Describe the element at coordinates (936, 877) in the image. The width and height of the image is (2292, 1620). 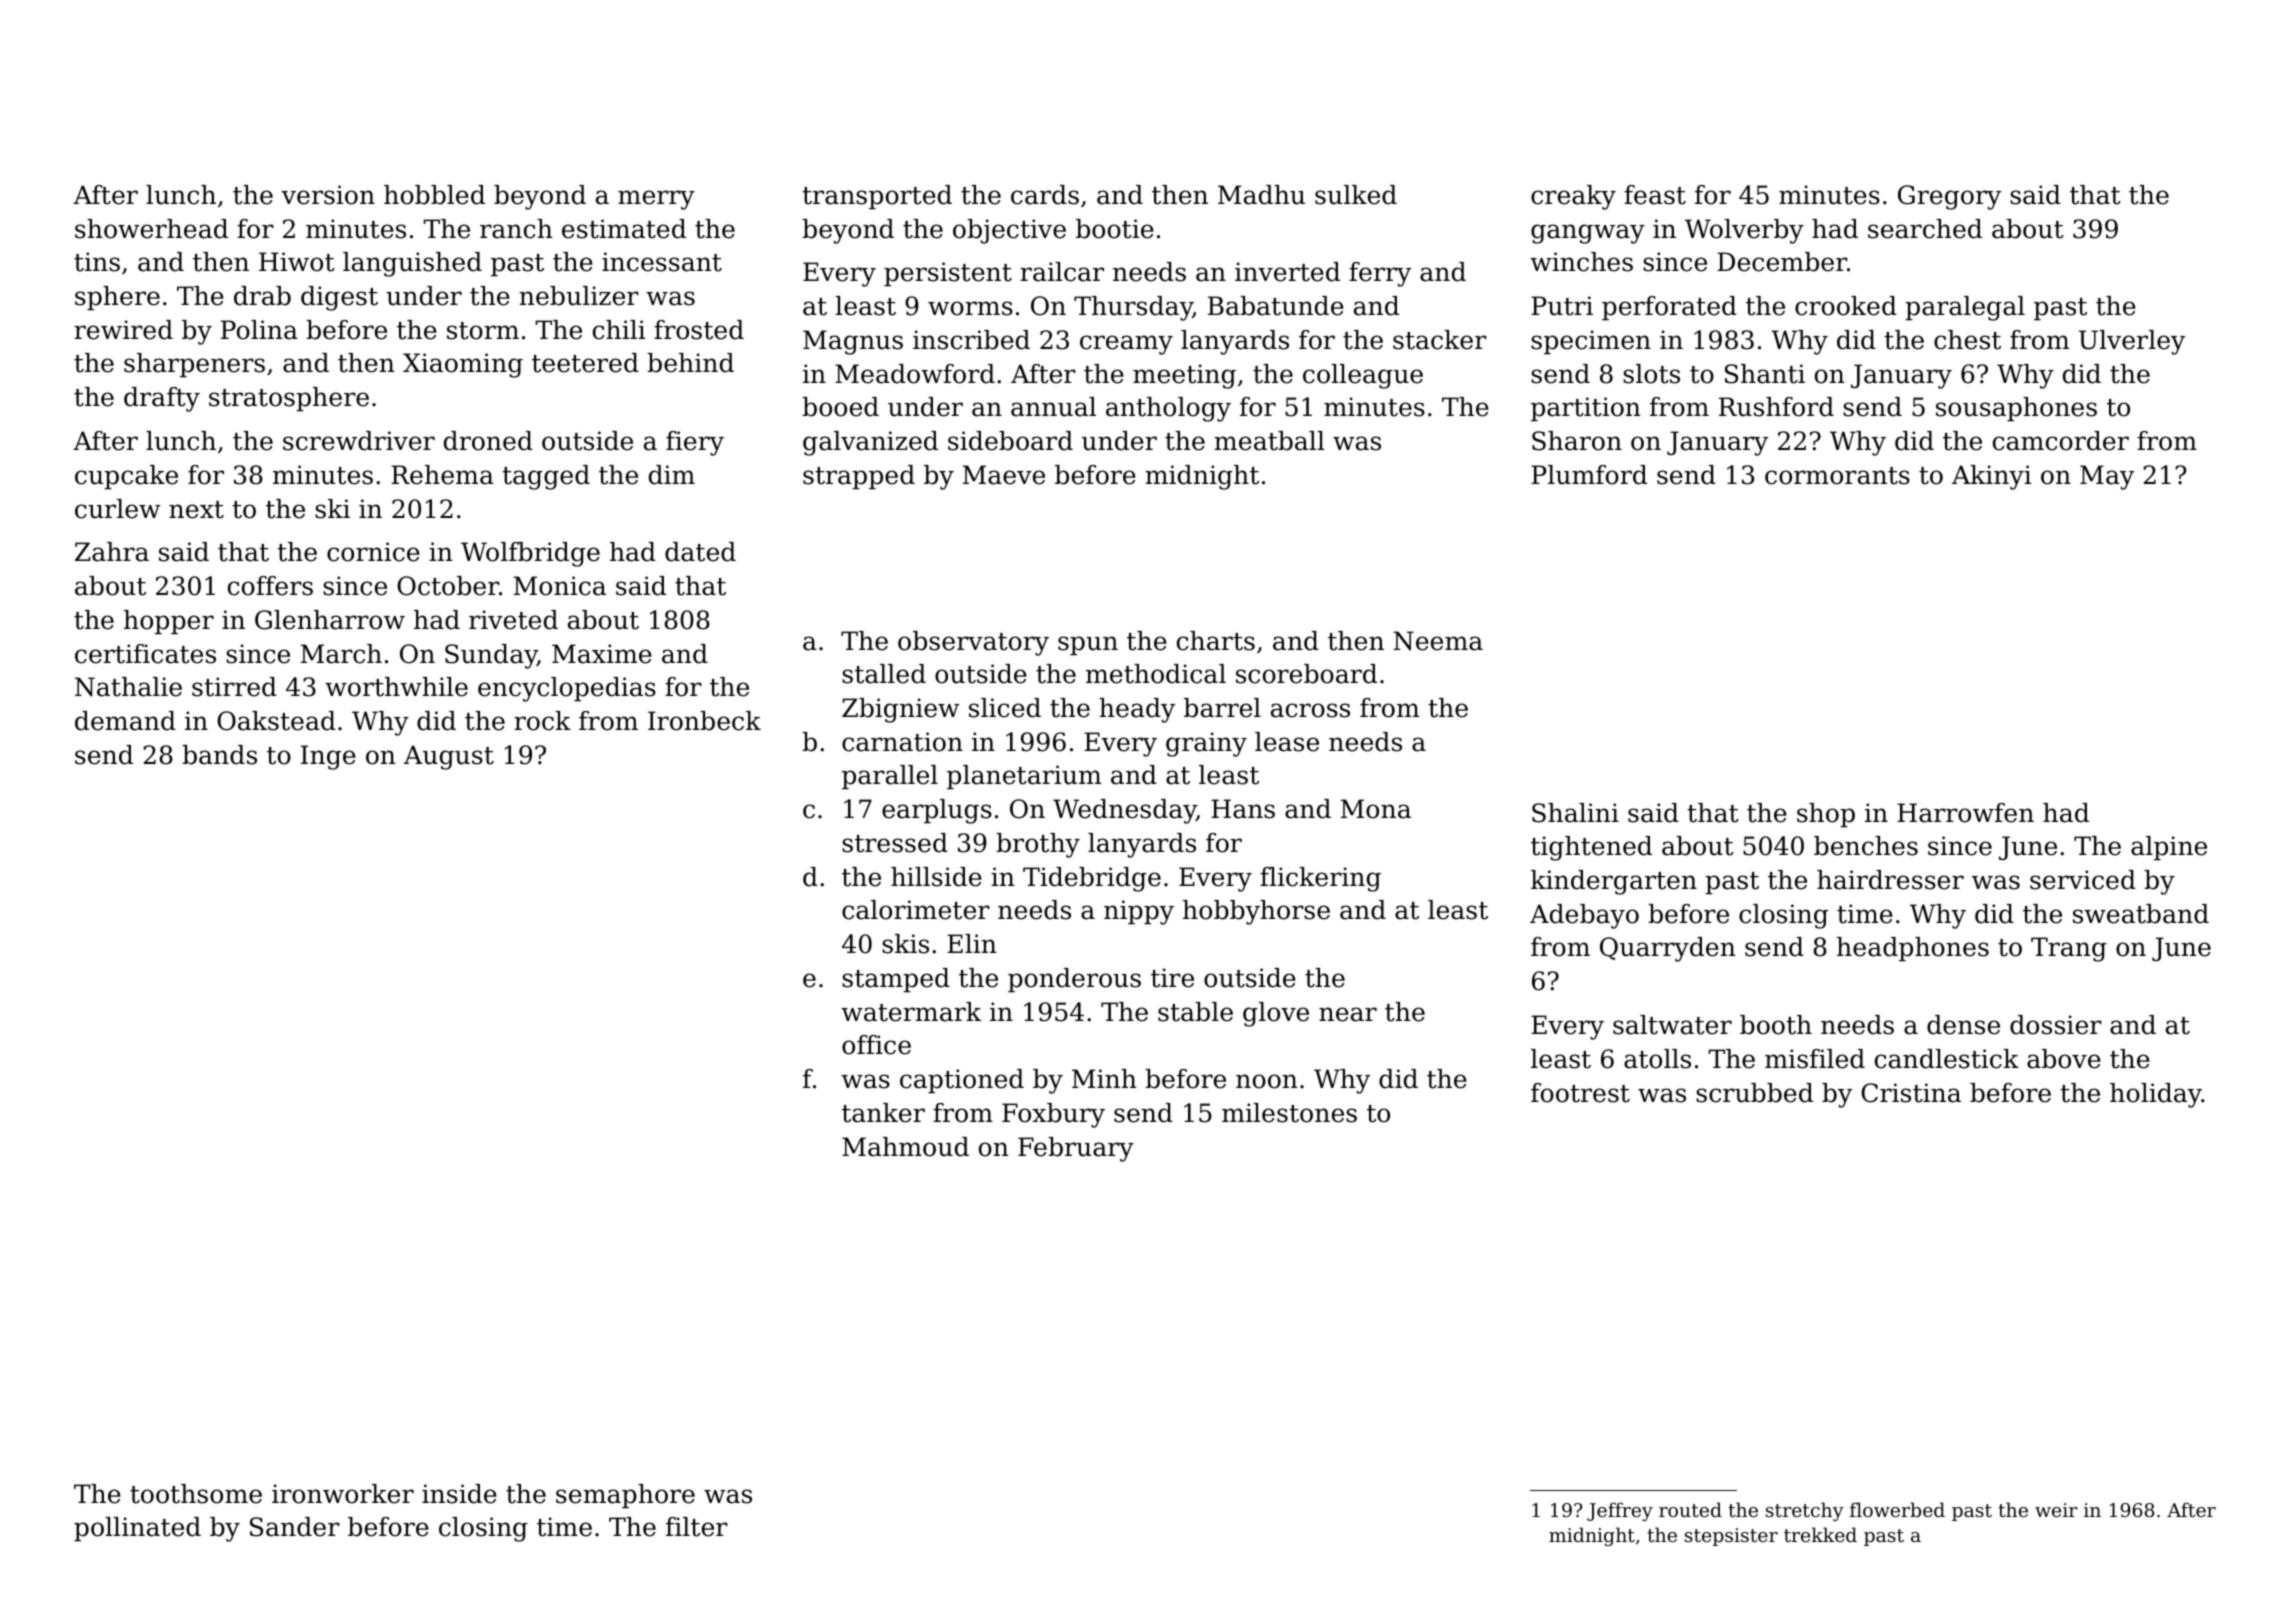
I see `hillside` at that location.
